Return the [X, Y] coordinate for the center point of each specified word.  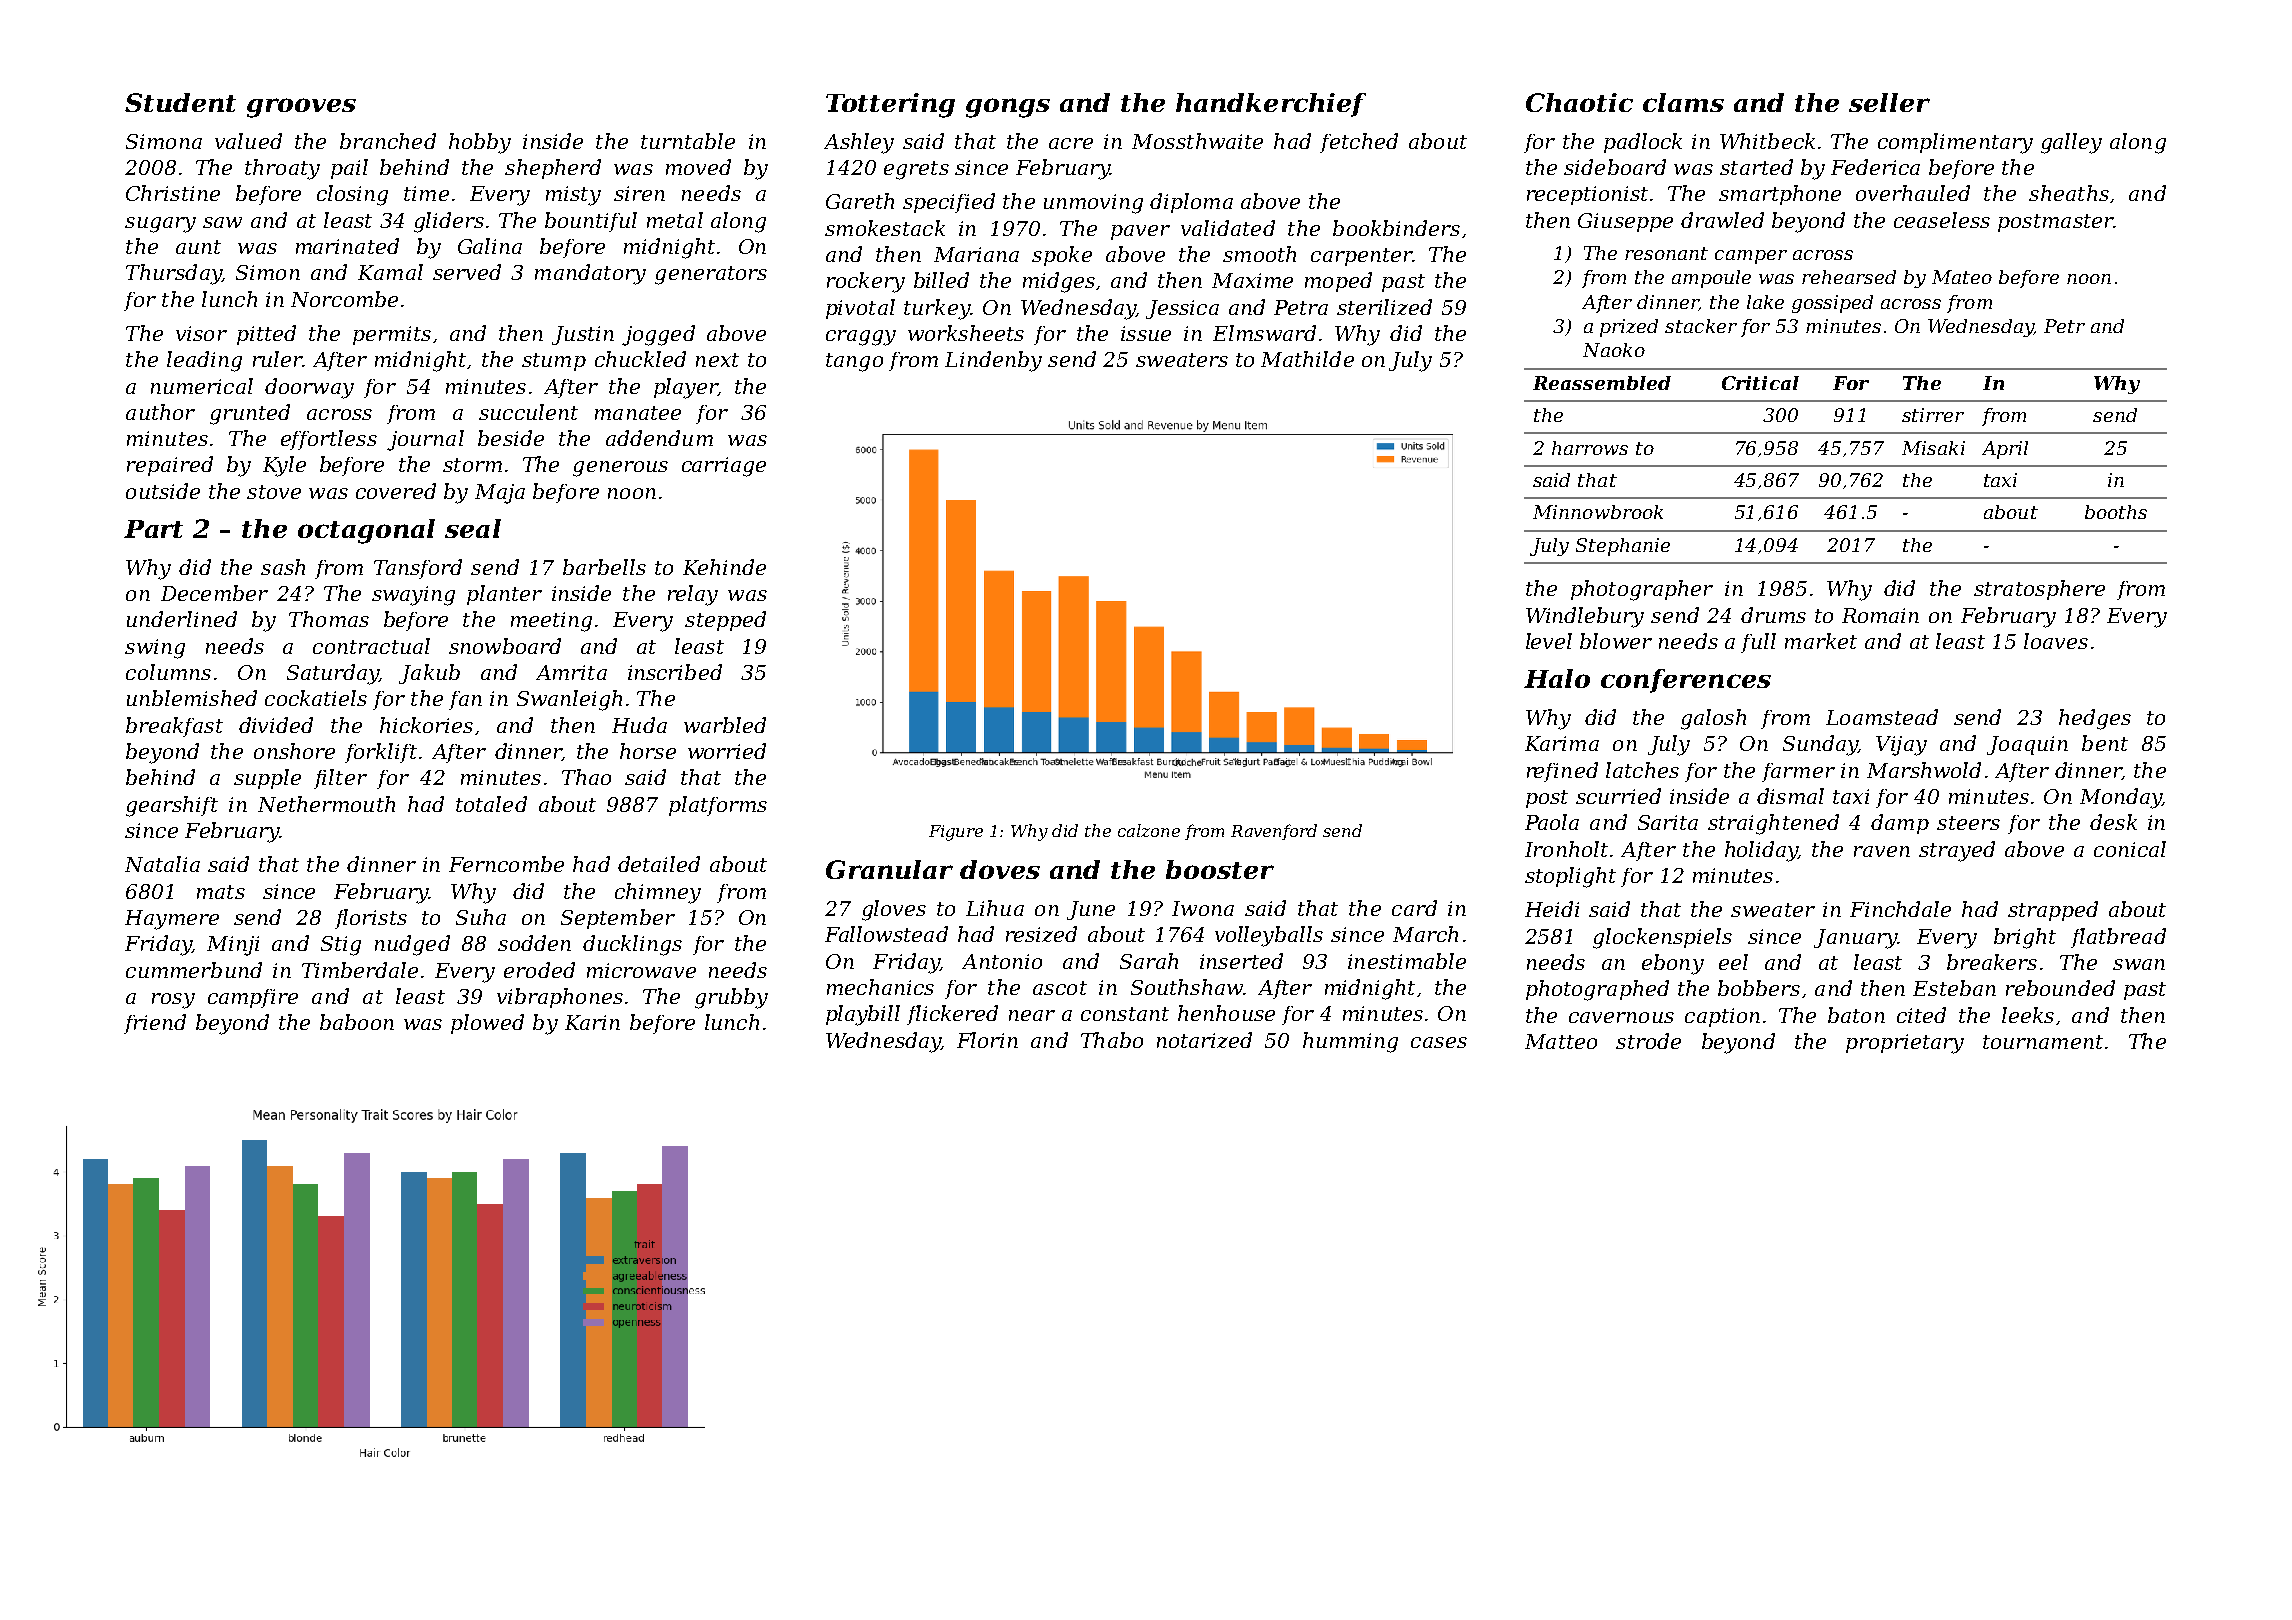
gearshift [172, 806]
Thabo [1112, 1040]
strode [1648, 1041]
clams [1683, 102]
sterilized [1384, 307]
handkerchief [1271, 105]
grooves [301, 108]
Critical [1760, 383]
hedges [2095, 719]
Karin [592, 1022]
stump [554, 362]
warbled [725, 725]
